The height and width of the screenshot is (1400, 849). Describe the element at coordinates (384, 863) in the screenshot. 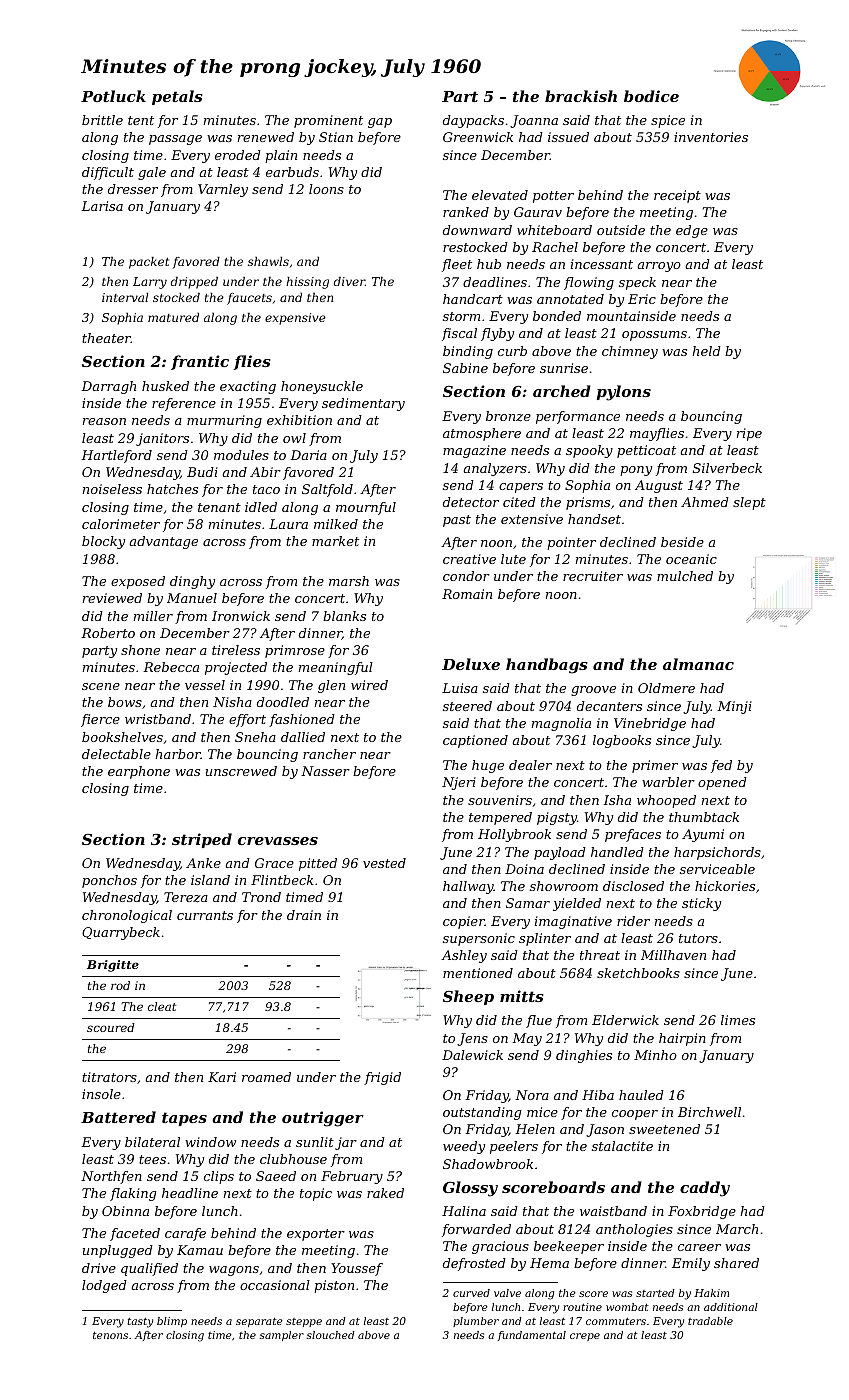

I see `vested` at that location.
